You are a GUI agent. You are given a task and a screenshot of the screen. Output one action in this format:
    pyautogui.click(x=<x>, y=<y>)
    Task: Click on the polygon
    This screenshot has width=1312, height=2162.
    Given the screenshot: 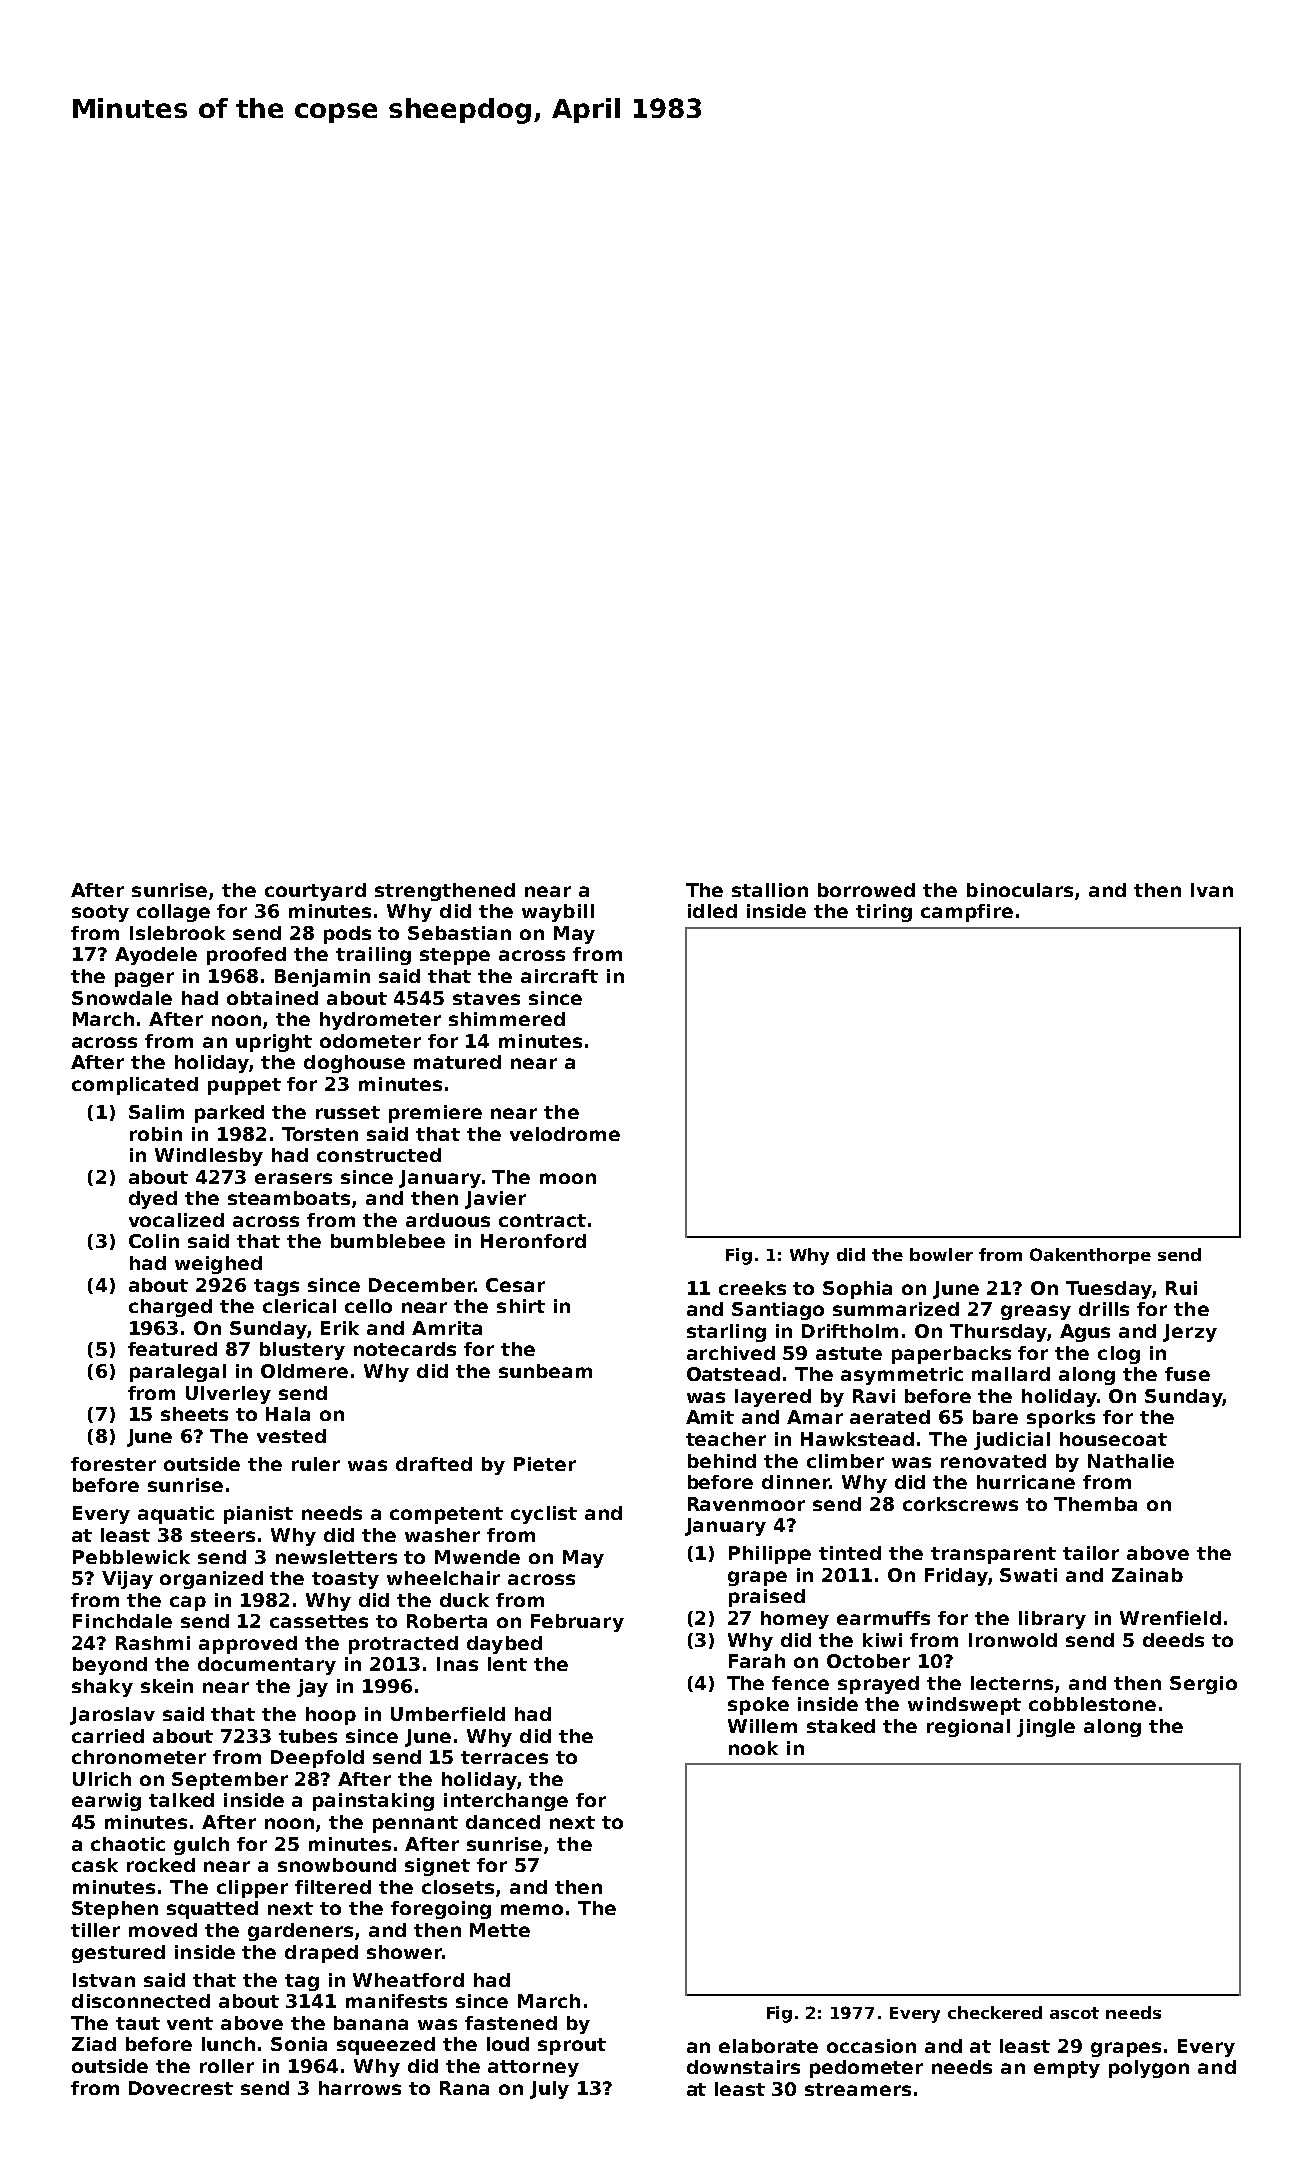 What is the action you would take?
    pyautogui.click(x=1149, y=2069)
